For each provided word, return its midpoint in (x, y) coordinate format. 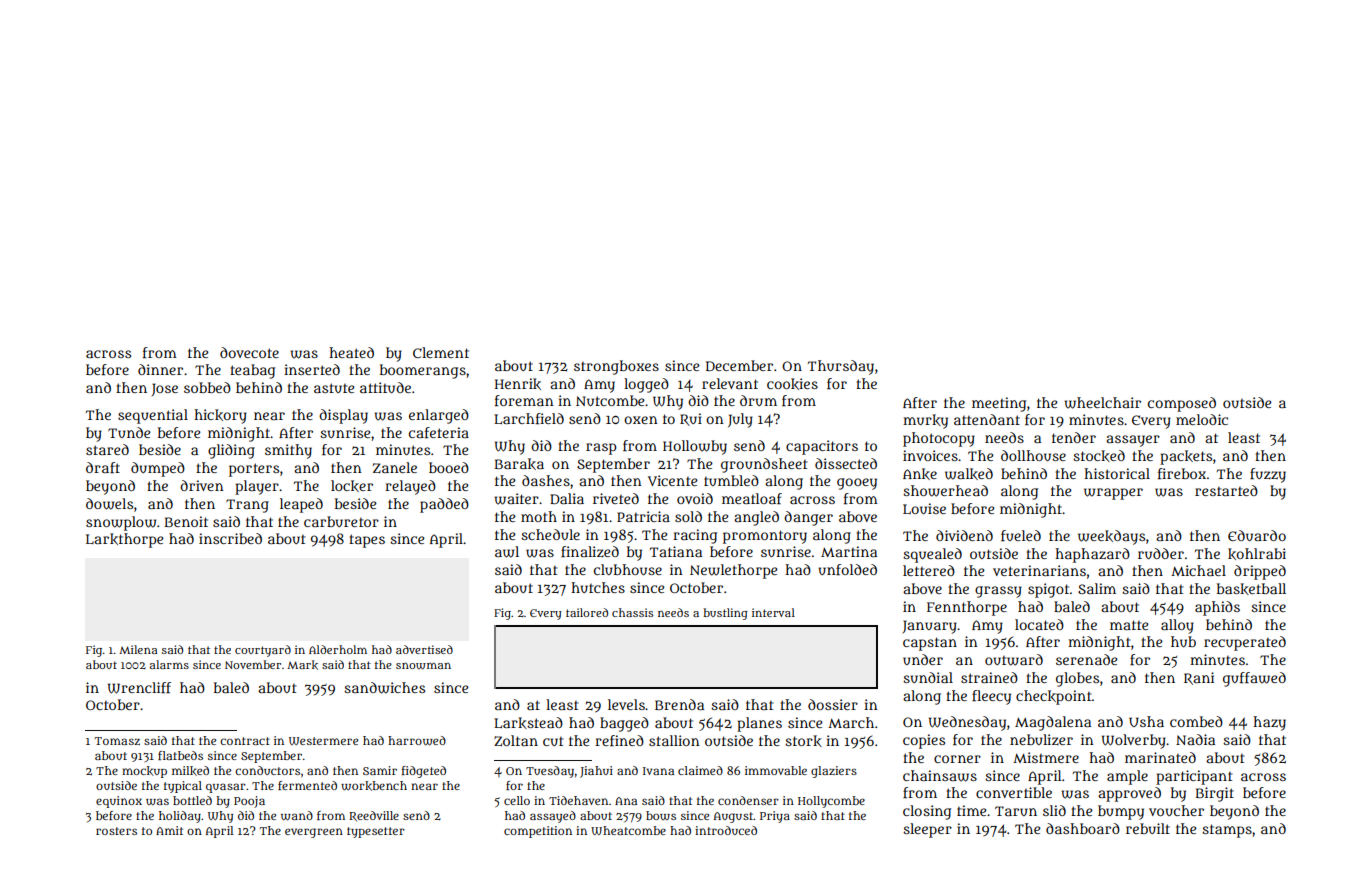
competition (538, 832)
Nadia (1195, 739)
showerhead (945, 491)
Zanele (395, 467)
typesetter (376, 832)
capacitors (822, 447)
